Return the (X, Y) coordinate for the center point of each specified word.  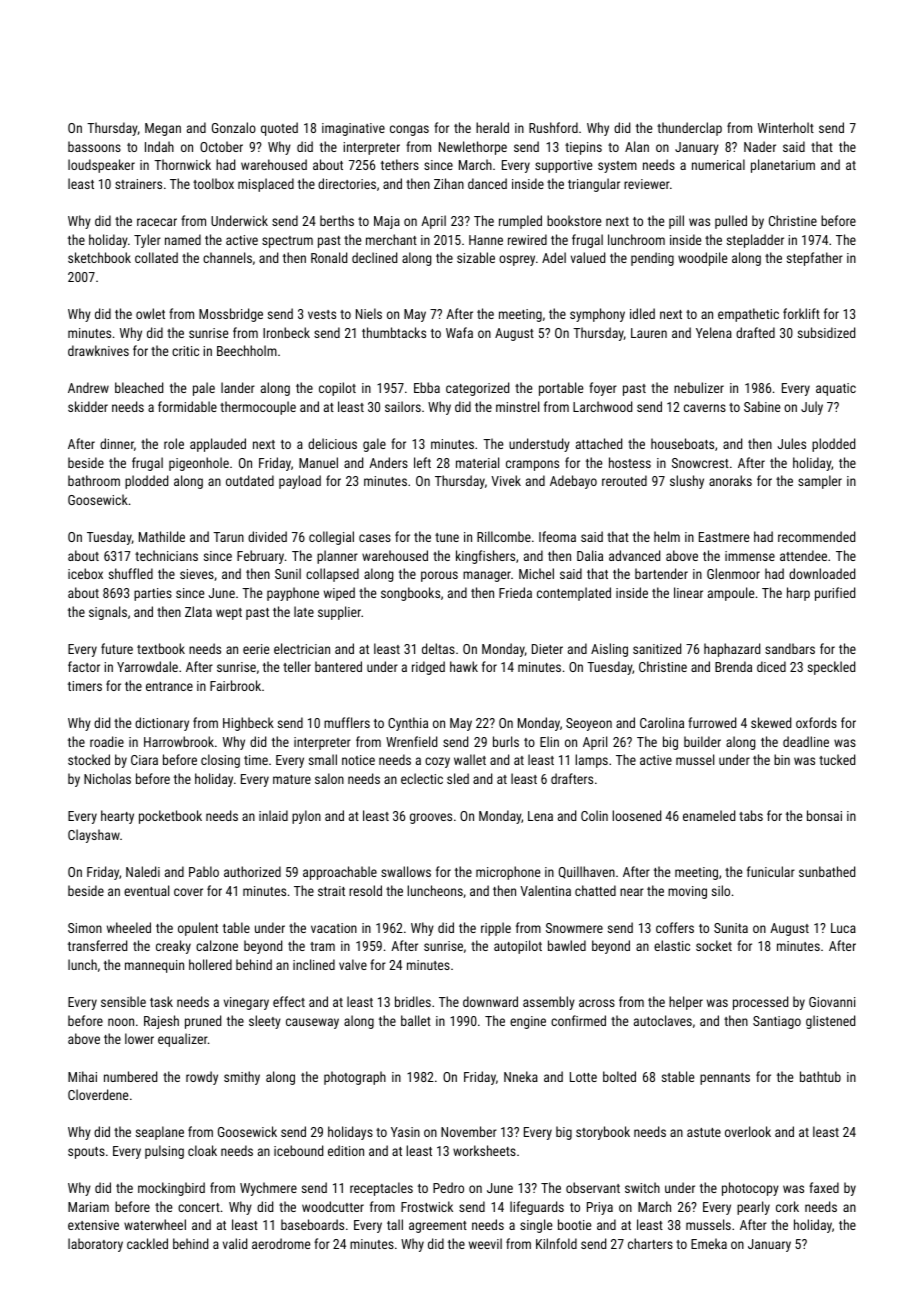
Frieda (515, 592)
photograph (355, 1078)
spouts (86, 1153)
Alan (637, 146)
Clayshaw (94, 836)
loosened (636, 815)
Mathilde (162, 536)
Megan (163, 129)
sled (458, 778)
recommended (816, 536)
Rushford (553, 127)
